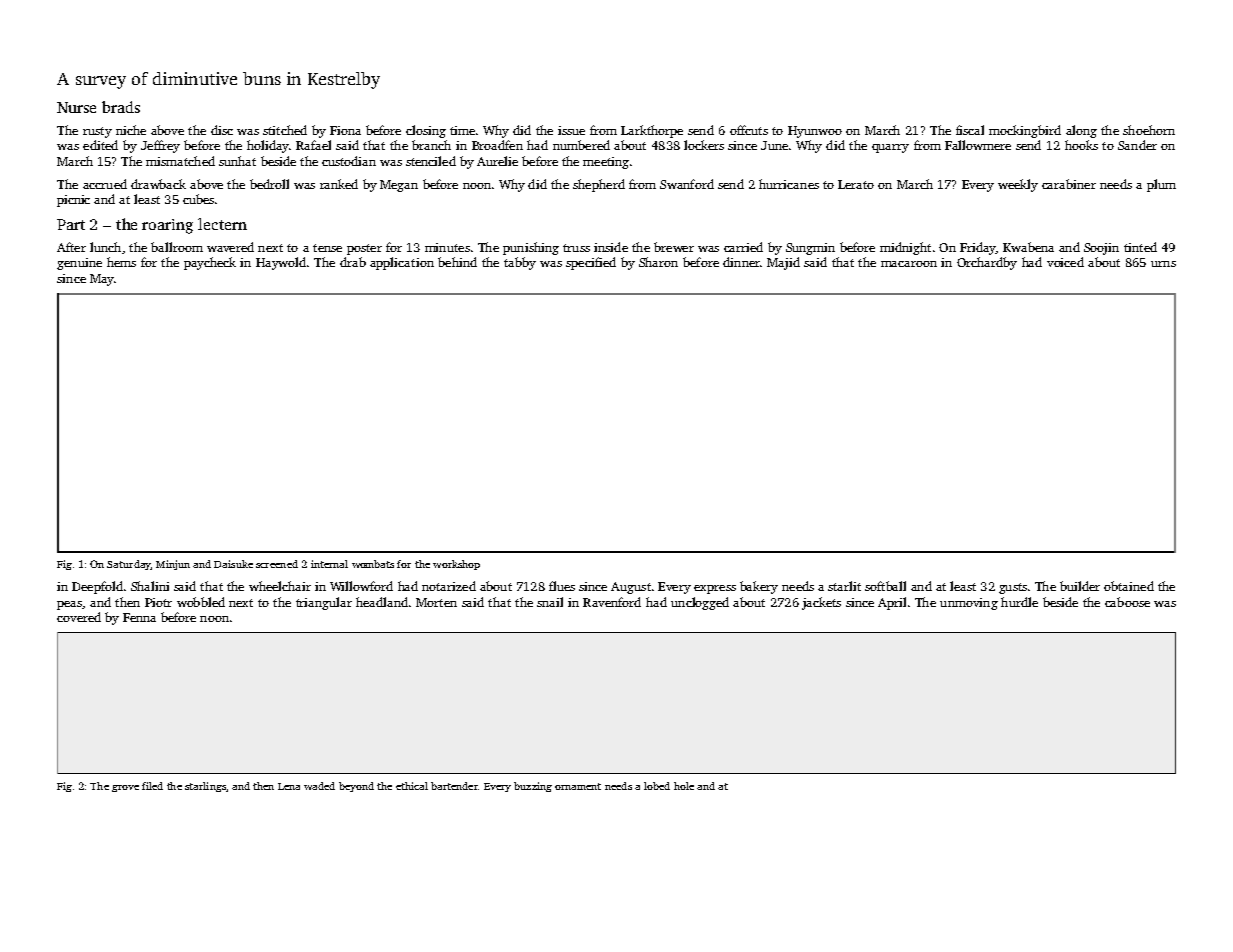  I want to click on lobed, so click(657, 786).
